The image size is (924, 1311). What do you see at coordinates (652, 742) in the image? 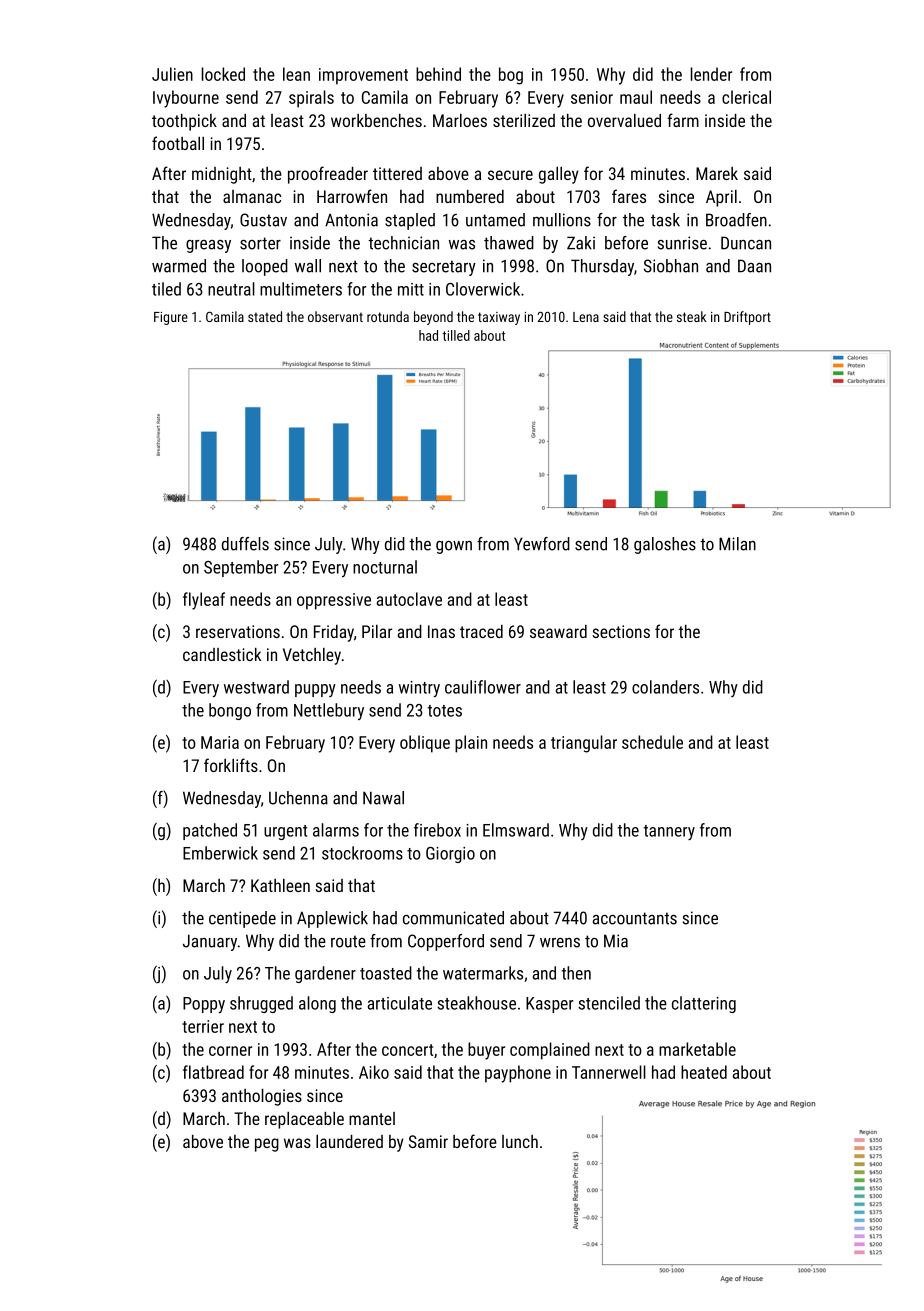
I see `schedule` at bounding box center [652, 742].
